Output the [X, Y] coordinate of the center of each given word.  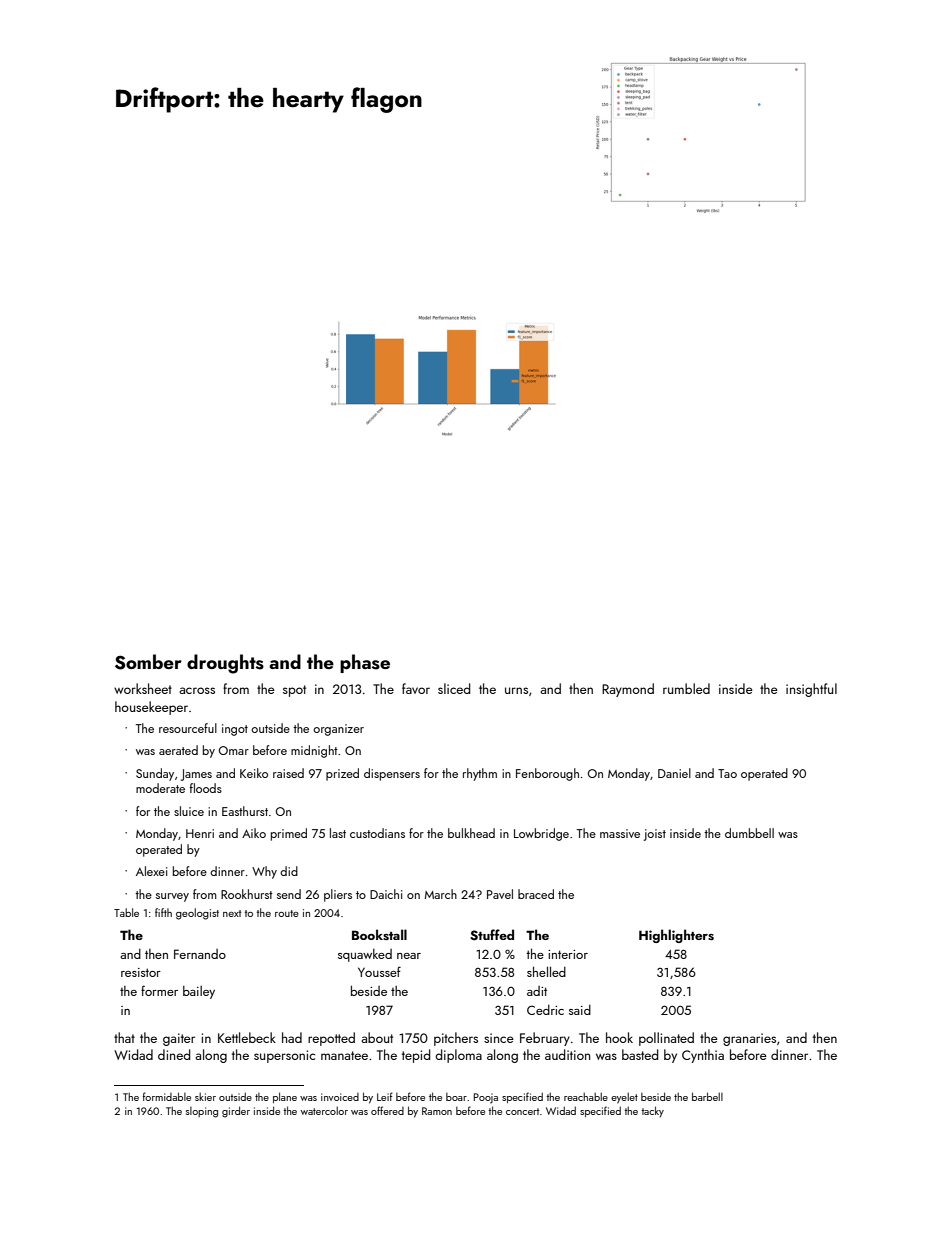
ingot [235, 730]
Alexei [151, 871]
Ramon [437, 1111]
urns [516, 690]
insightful [811, 690]
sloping [202, 1112]
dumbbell [749, 833]
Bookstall [379, 934]
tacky [652, 1111]
